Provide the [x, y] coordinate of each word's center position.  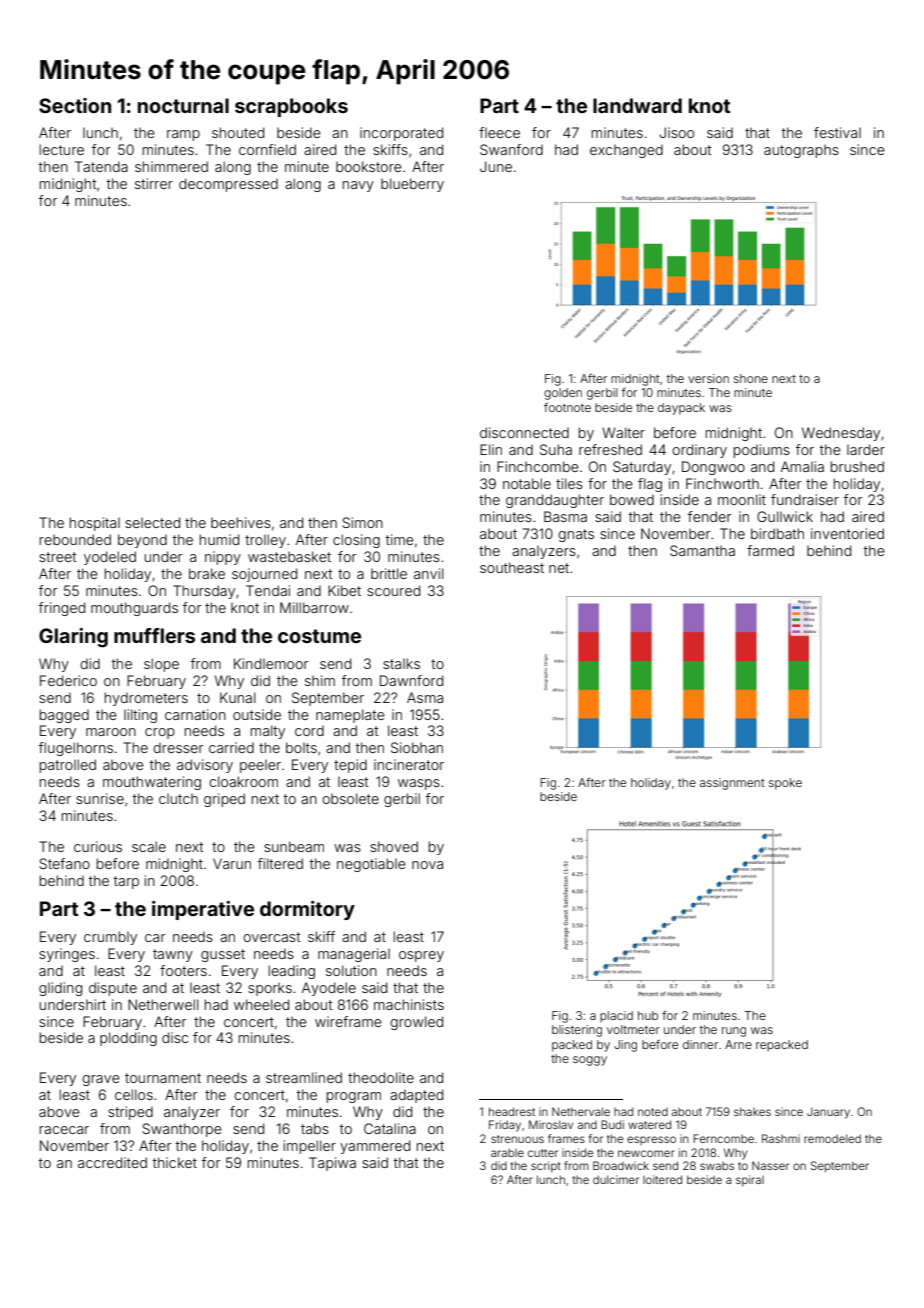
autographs [801, 151]
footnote [567, 407]
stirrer [154, 183]
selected [152, 522]
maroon [111, 732]
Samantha [702, 550]
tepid [350, 766]
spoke [785, 784]
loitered [662, 1179]
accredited [112, 1162]
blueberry [412, 185]
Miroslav [551, 1124]
